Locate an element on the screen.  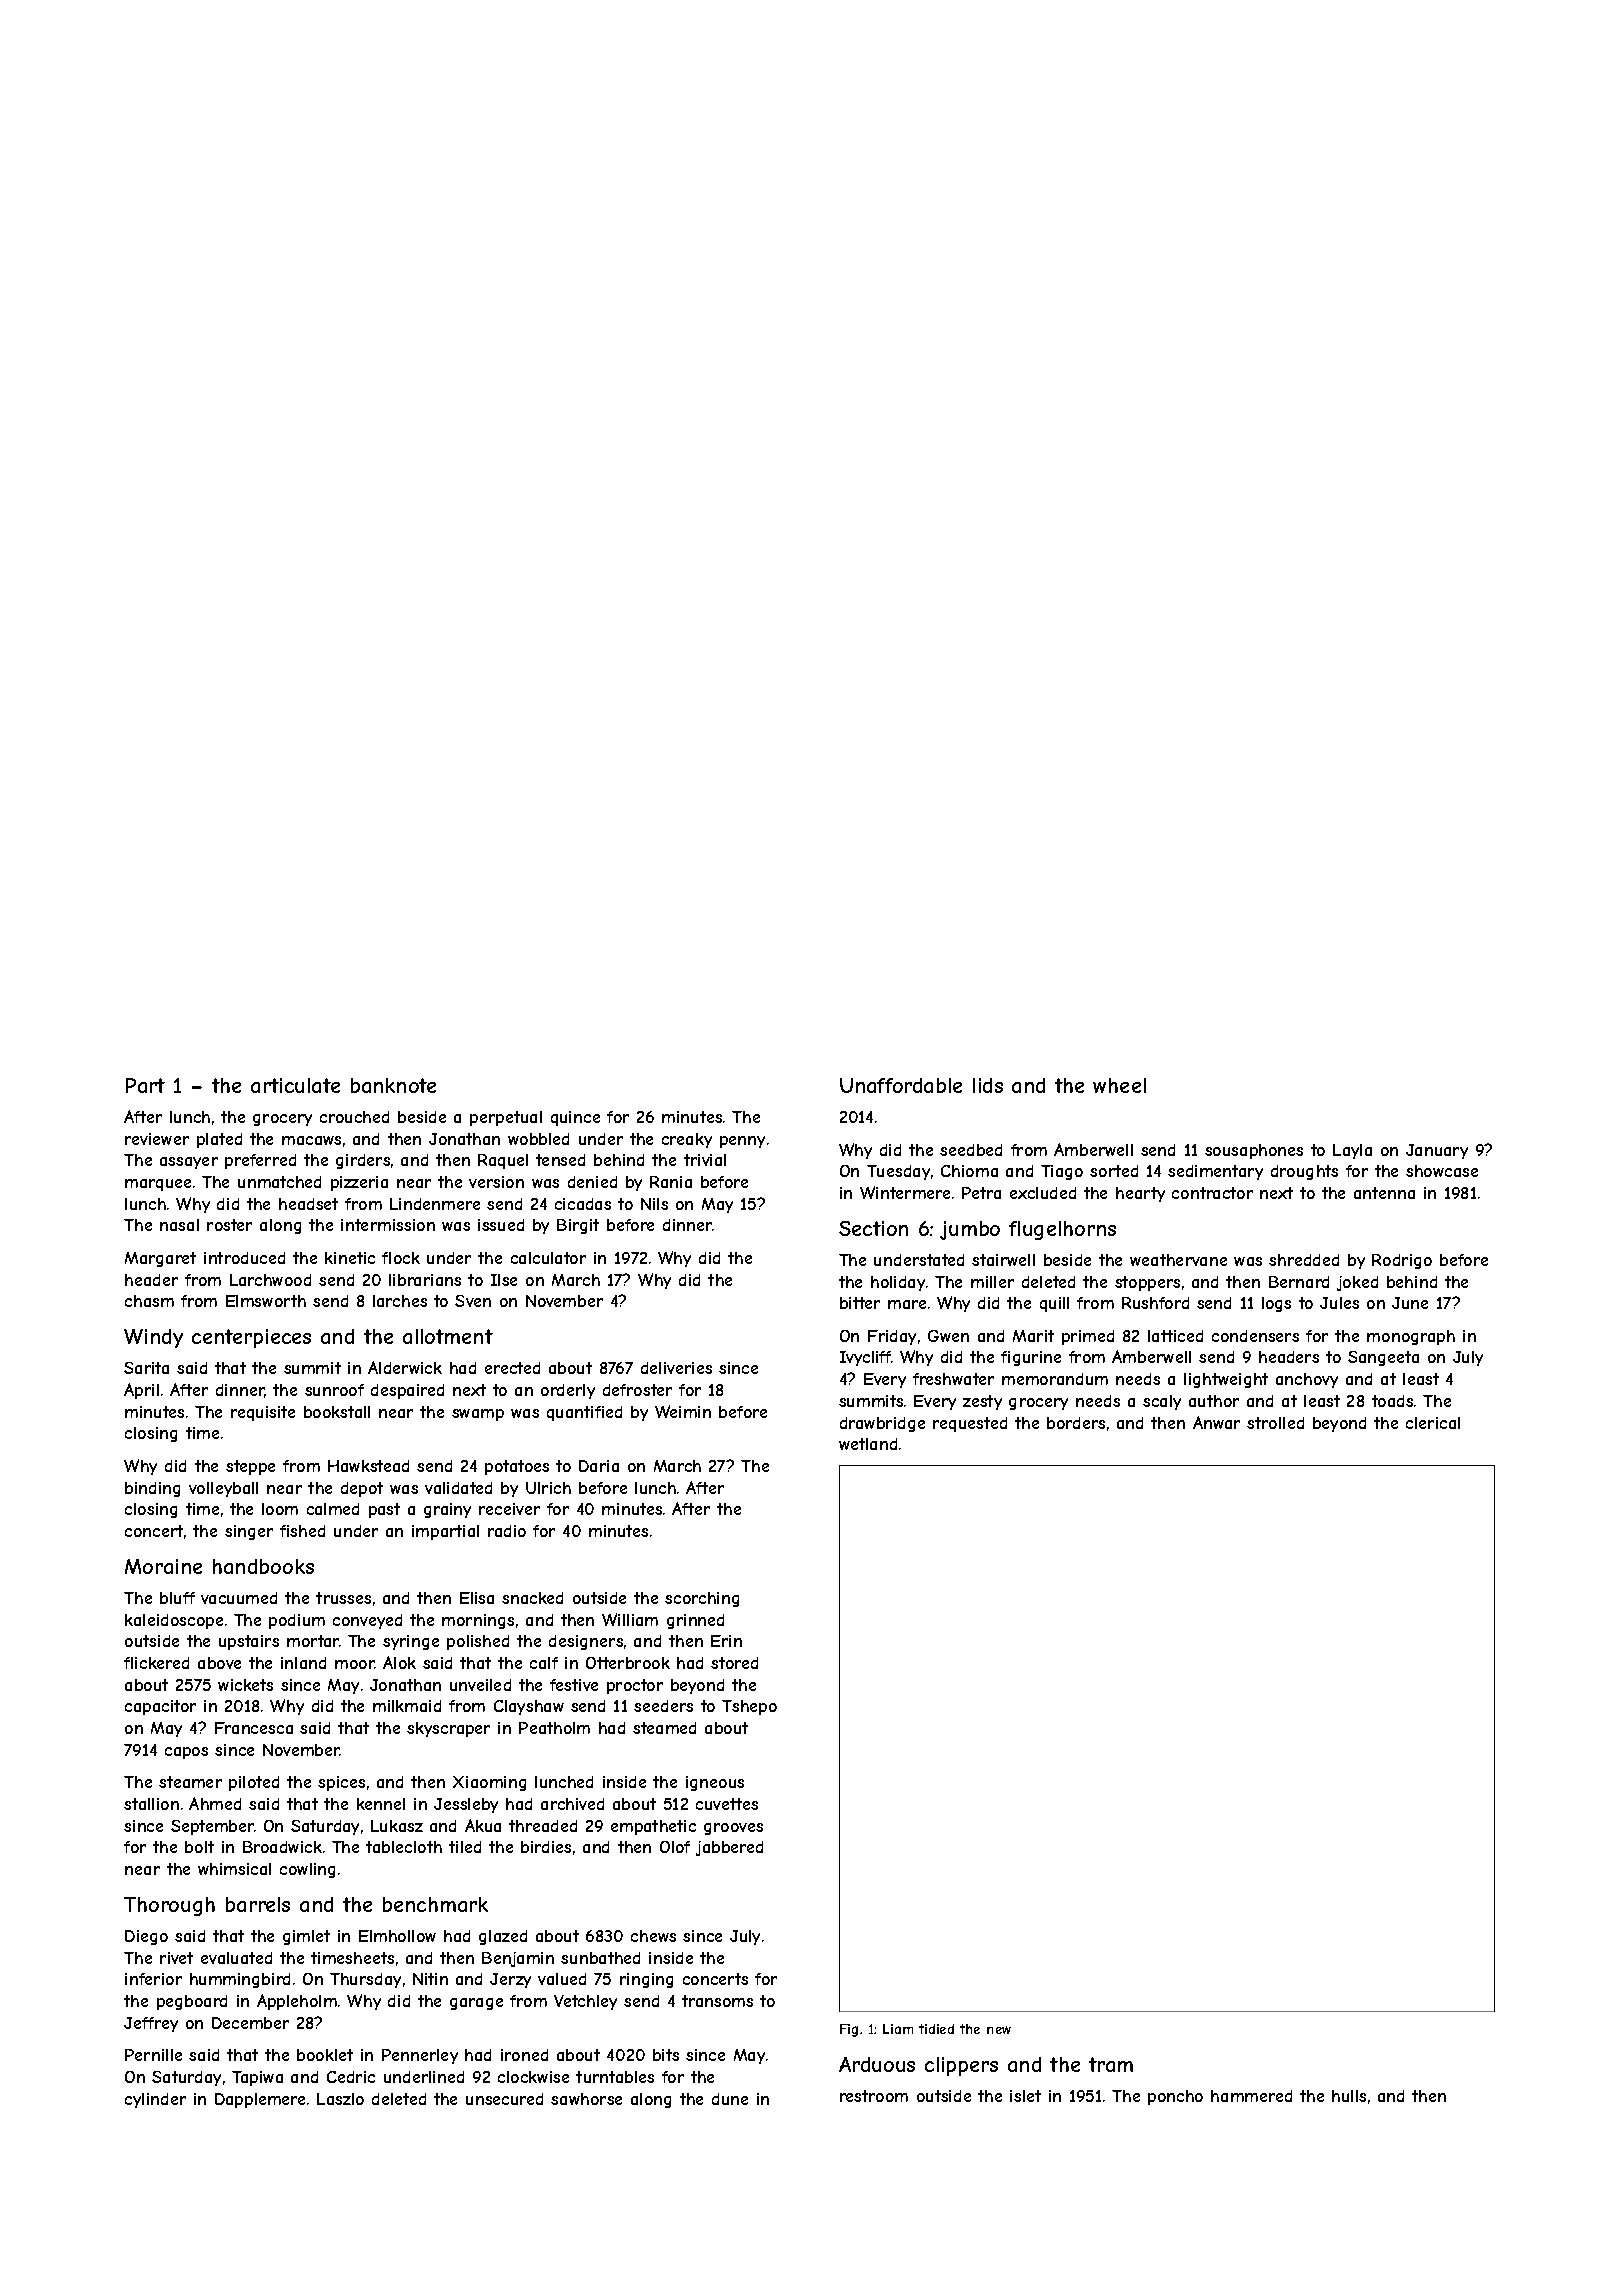
stored is located at coordinates (734, 1663).
